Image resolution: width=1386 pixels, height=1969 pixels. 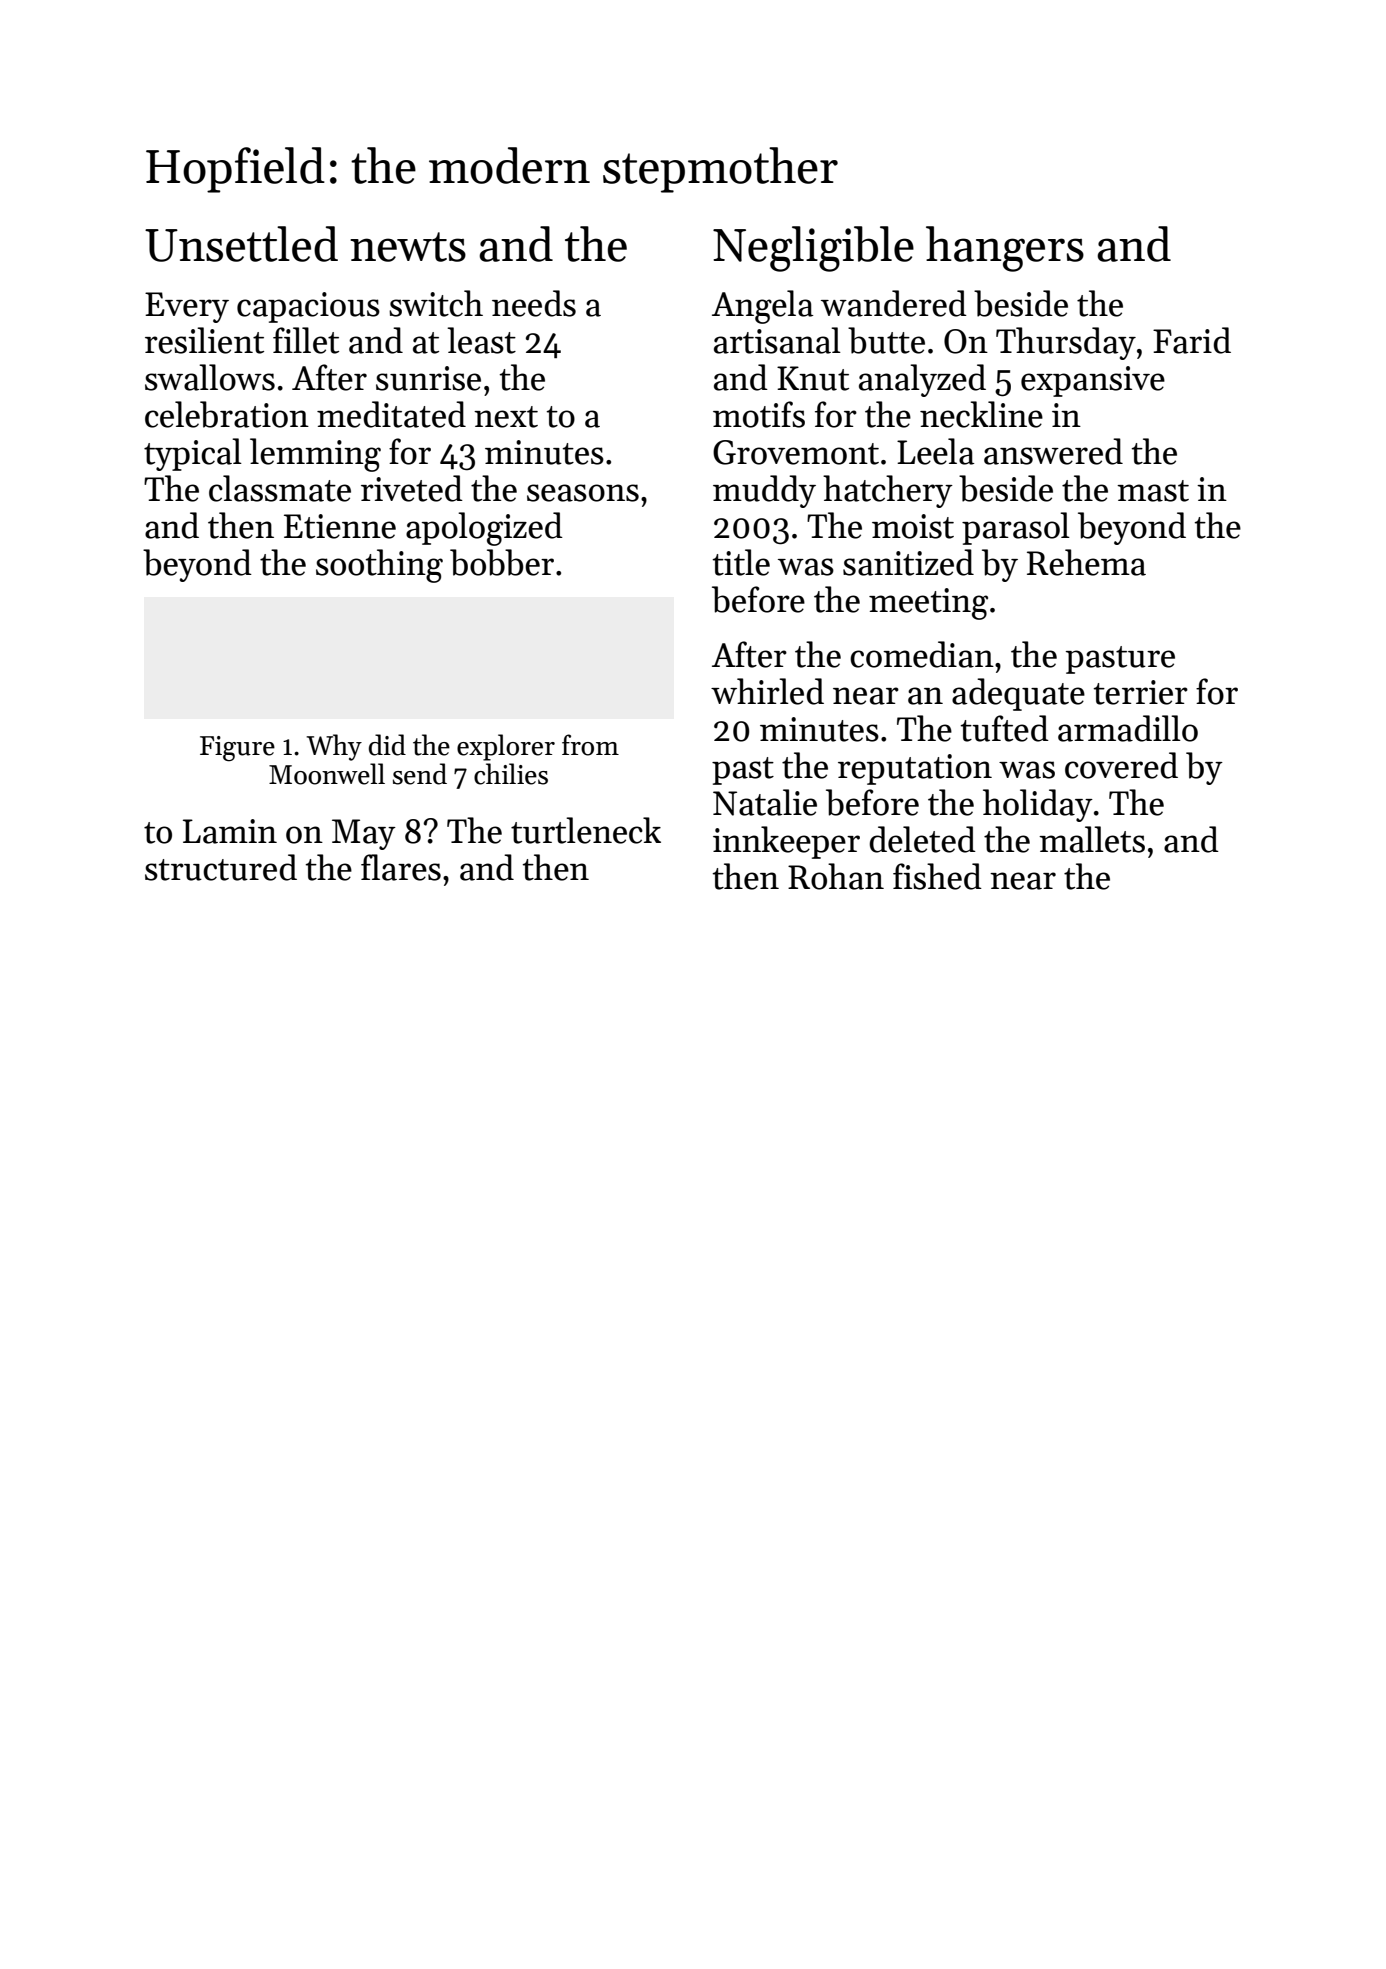 I want to click on artisanal, so click(x=777, y=340).
